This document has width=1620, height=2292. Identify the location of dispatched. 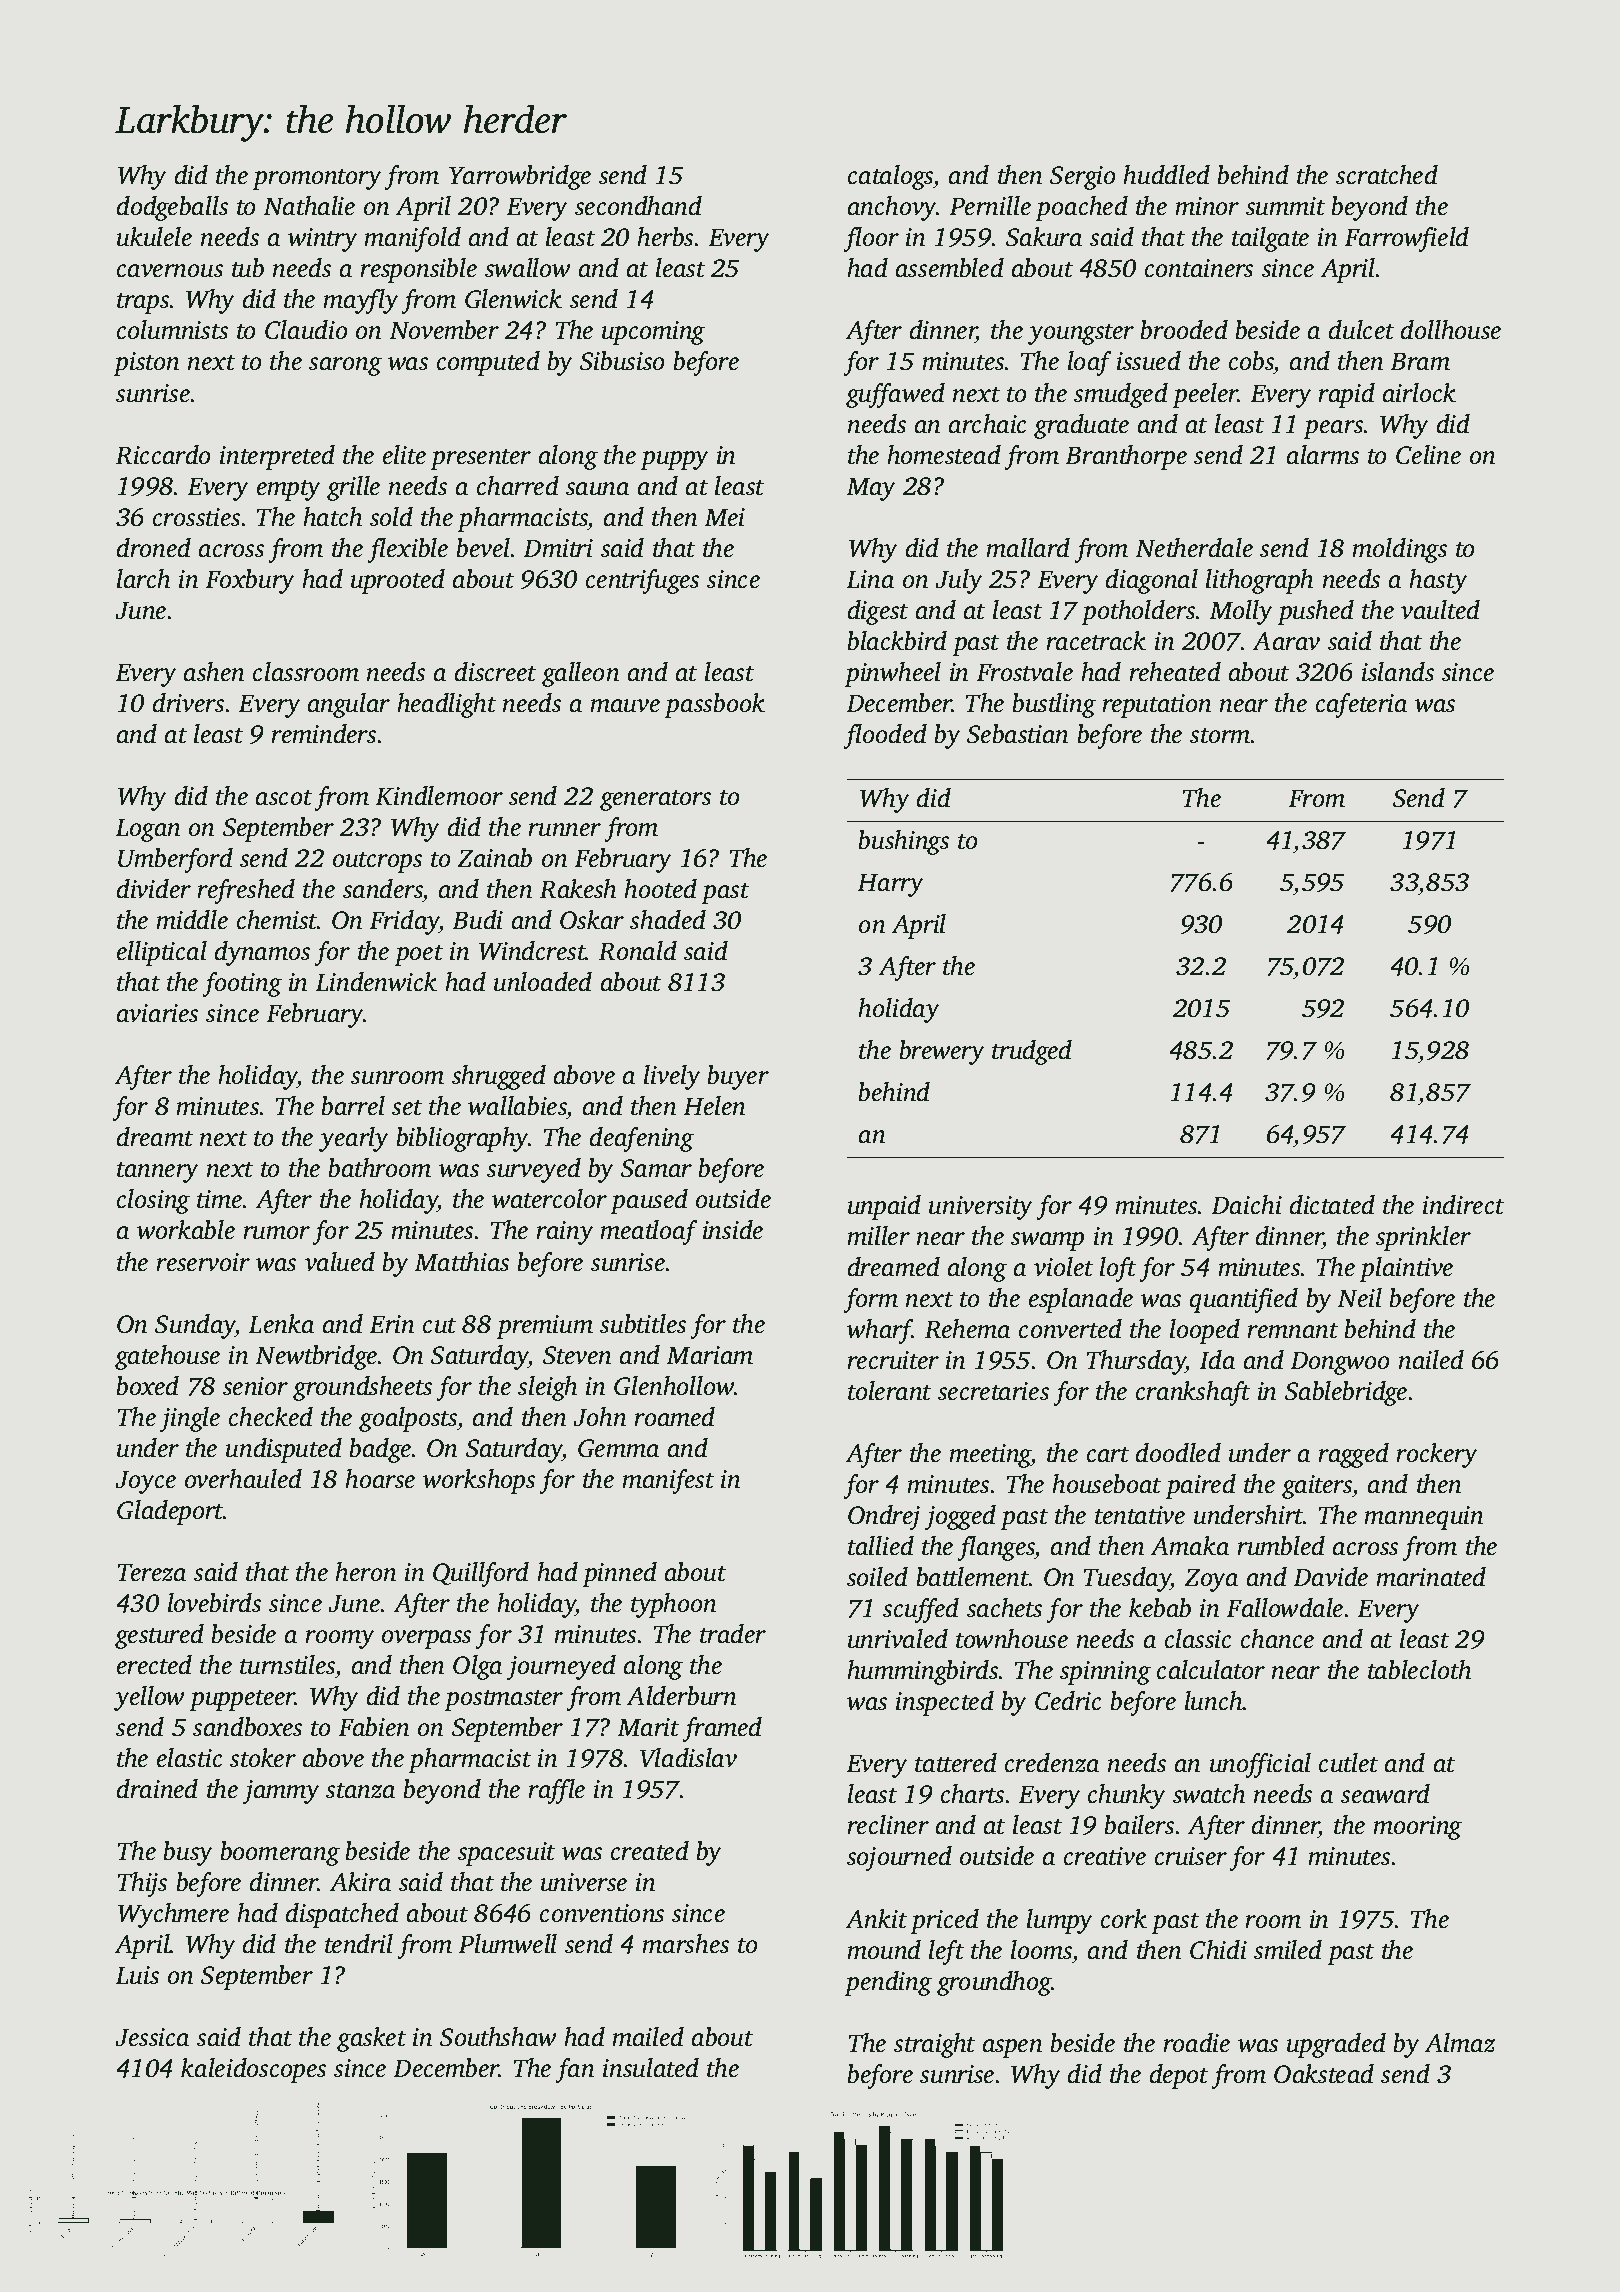
(342, 1915).
